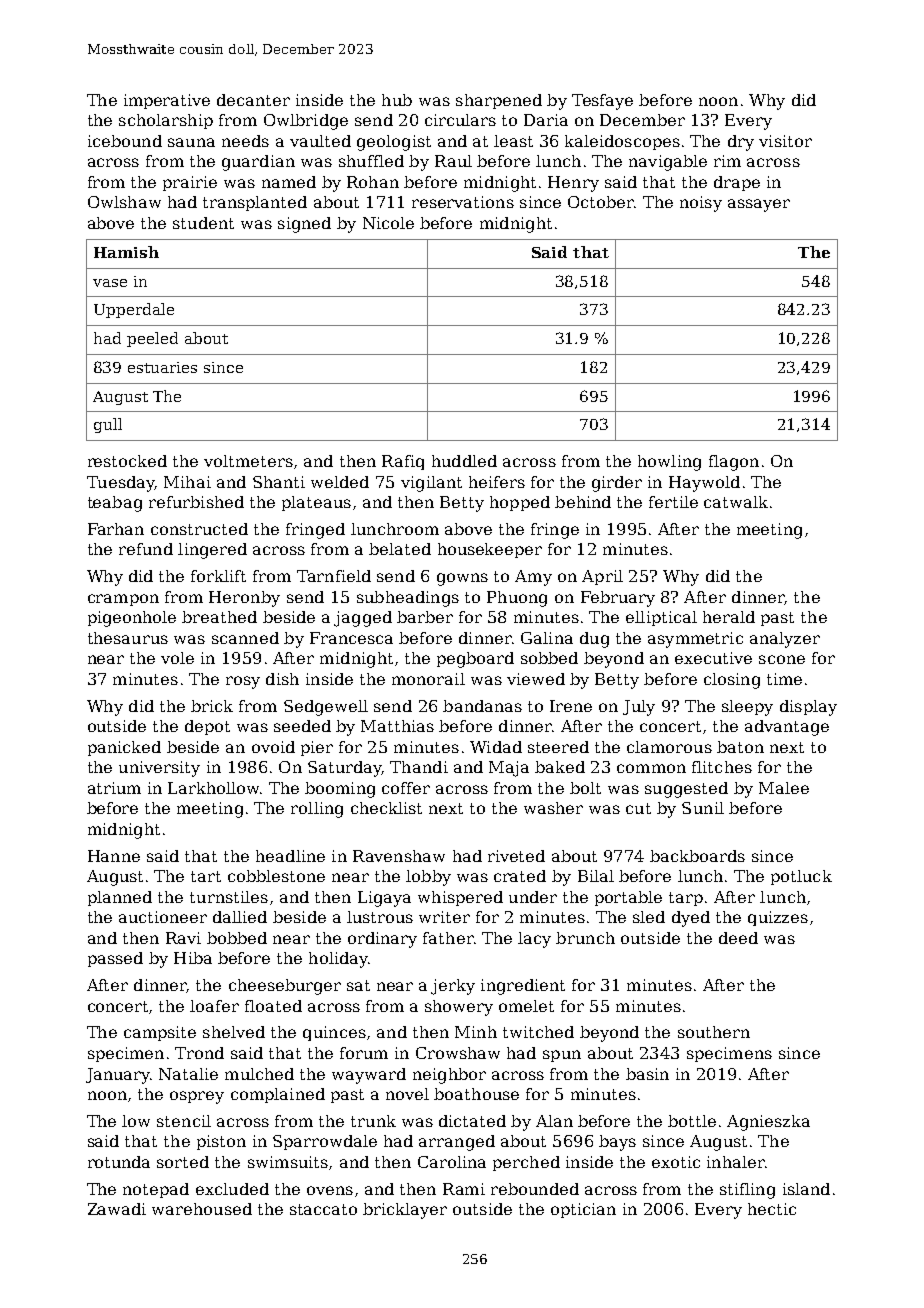 This screenshot has width=924, height=1308. Describe the element at coordinates (602, 102) in the screenshot. I see `Tesfaye` at that location.
